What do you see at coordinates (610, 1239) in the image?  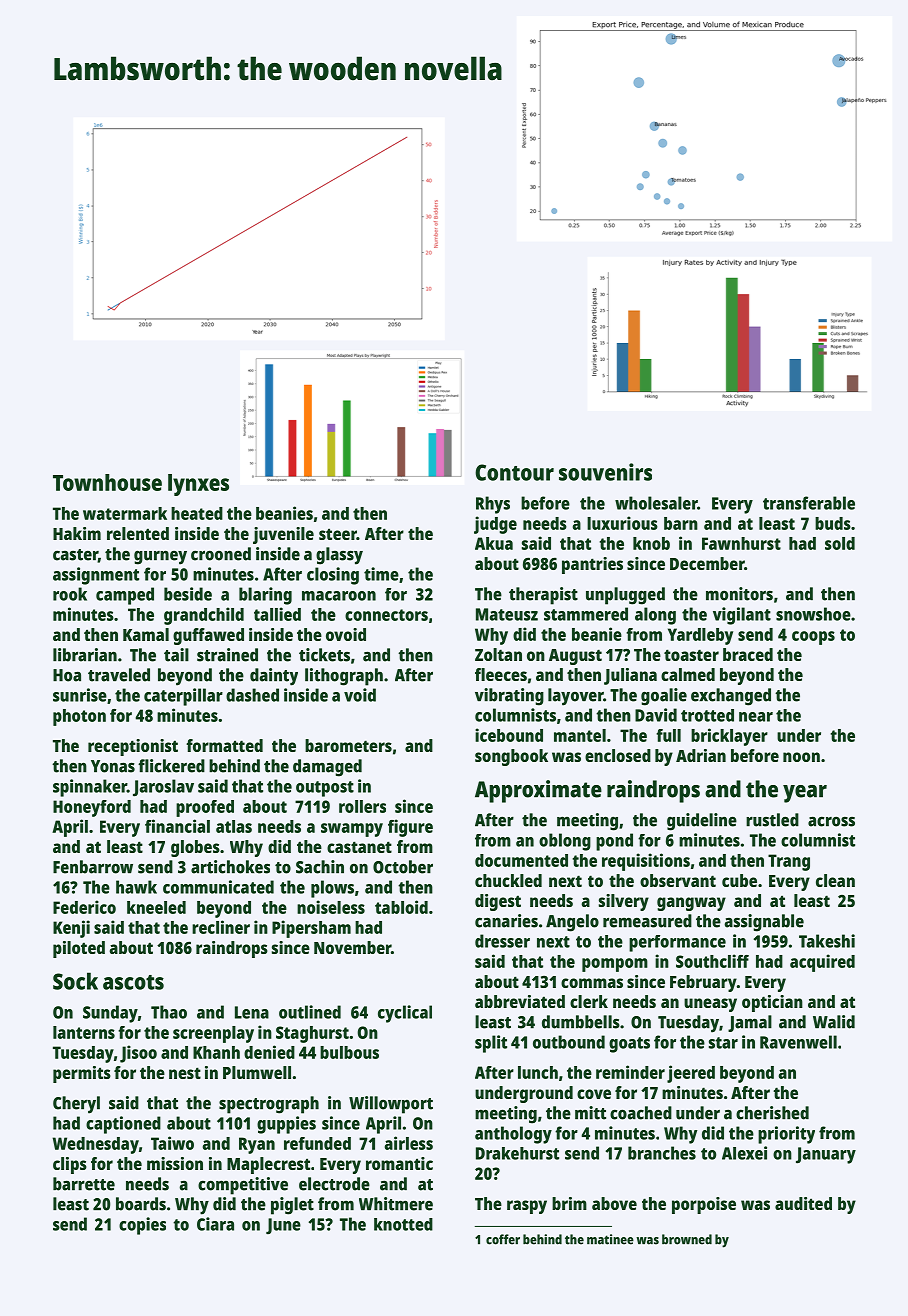 I see `matinee` at bounding box center [610, 1239].
